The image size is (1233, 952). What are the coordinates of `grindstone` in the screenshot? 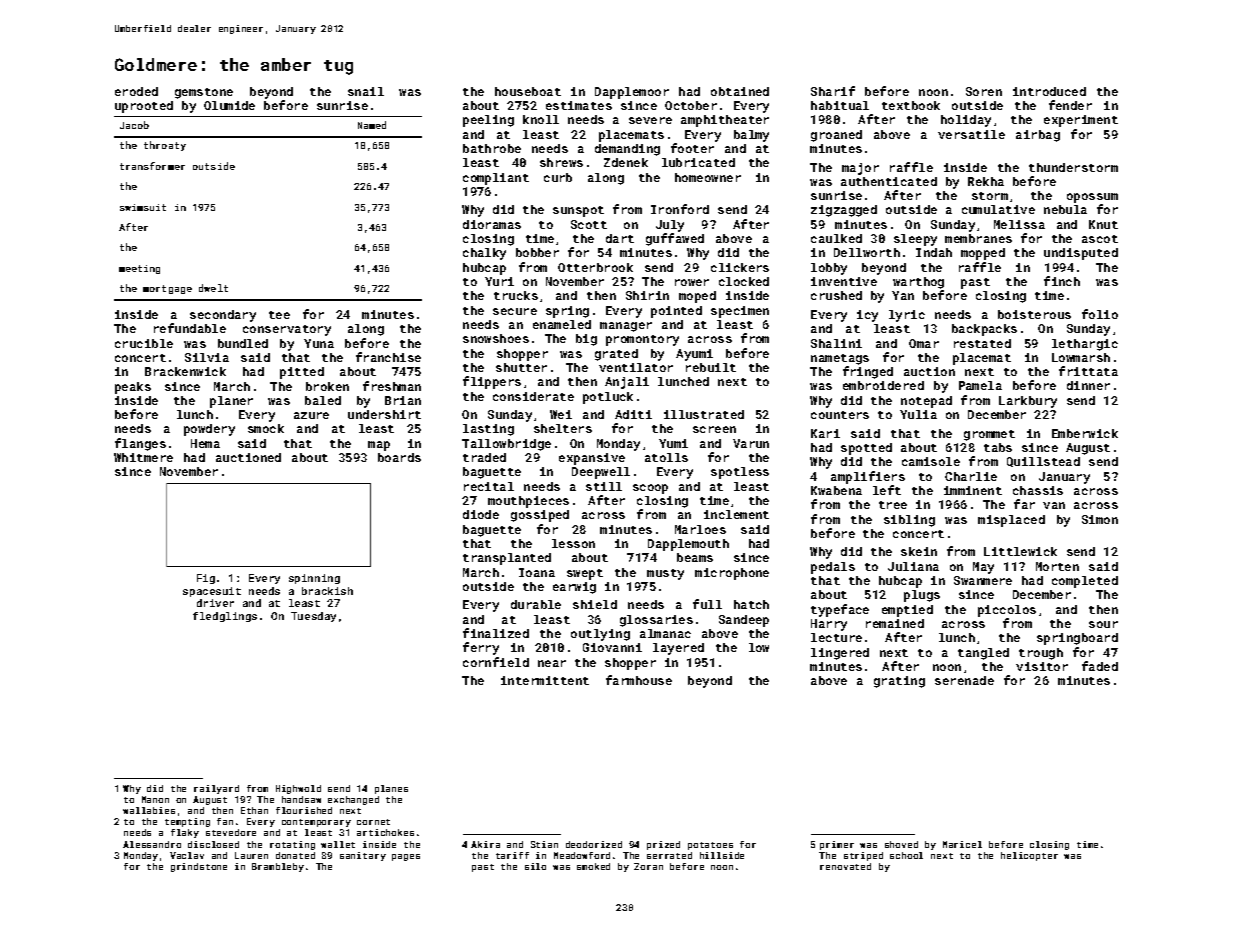 It's located at (199, 867).
